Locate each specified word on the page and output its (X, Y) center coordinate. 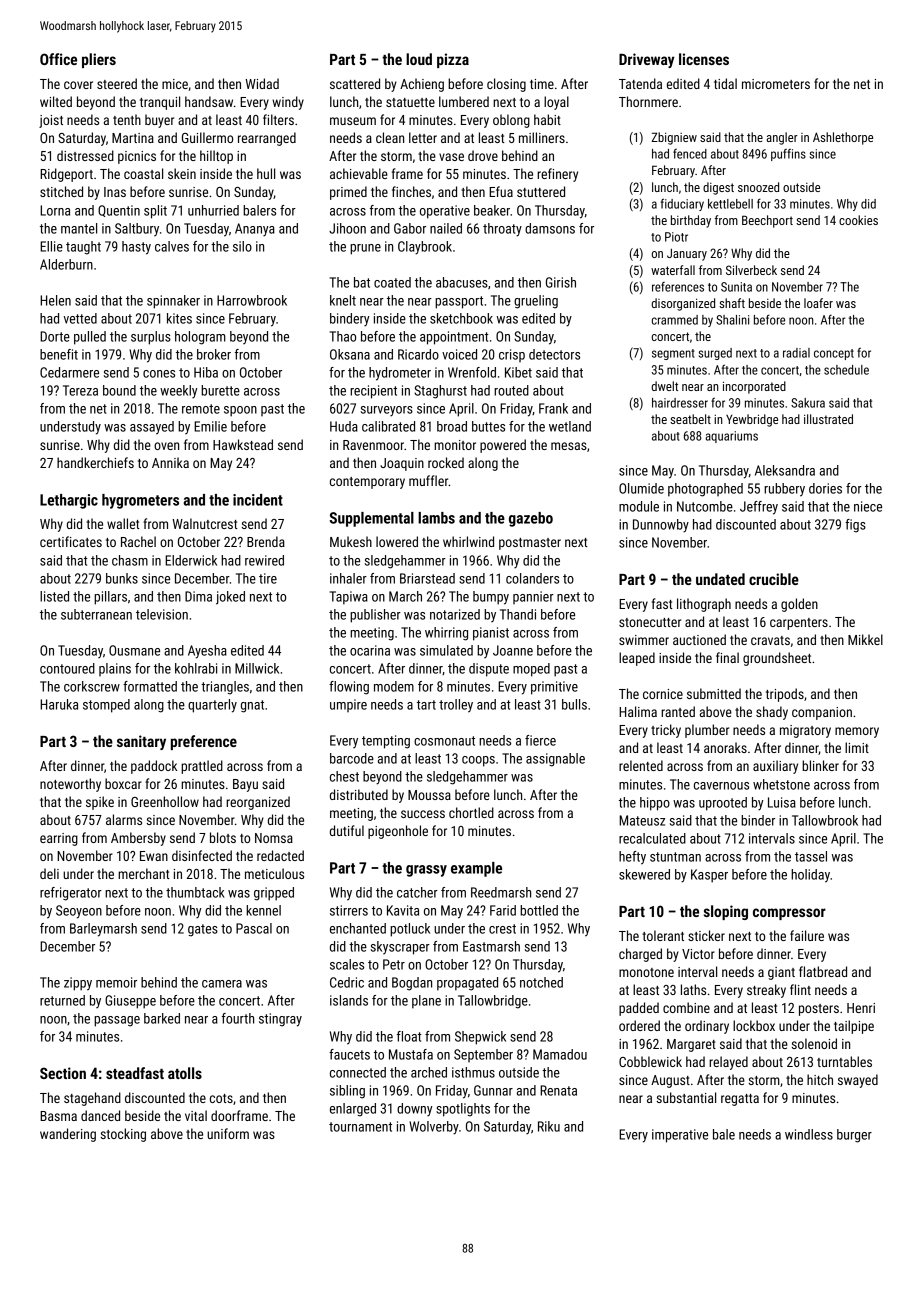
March (405, 596)
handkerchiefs (95, 462)
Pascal (254, 928)
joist (51, 121)
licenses (704, 59)
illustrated (828, 419)
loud (419, 59)
